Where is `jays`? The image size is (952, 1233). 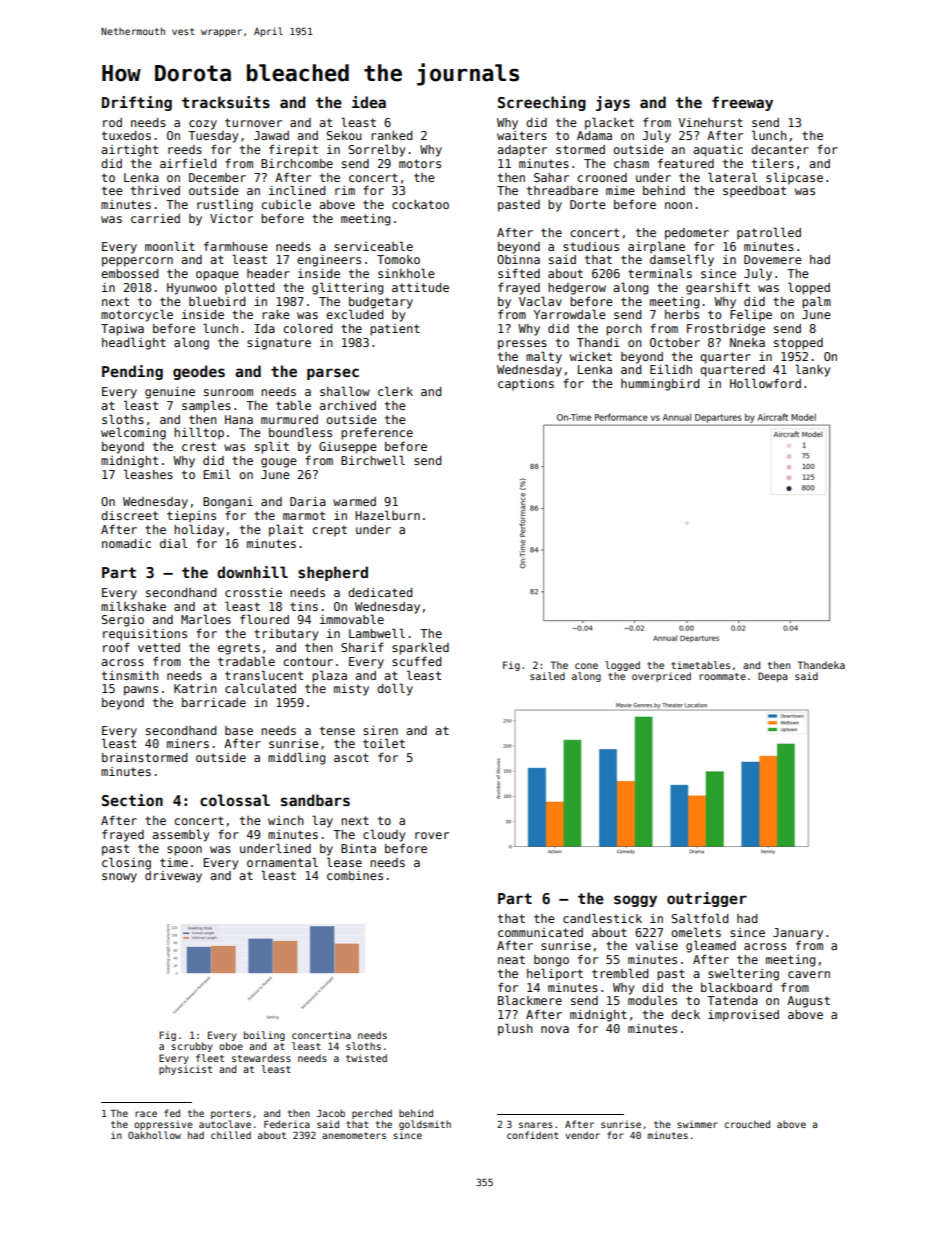
jays is located at coordinates (613, 103).
